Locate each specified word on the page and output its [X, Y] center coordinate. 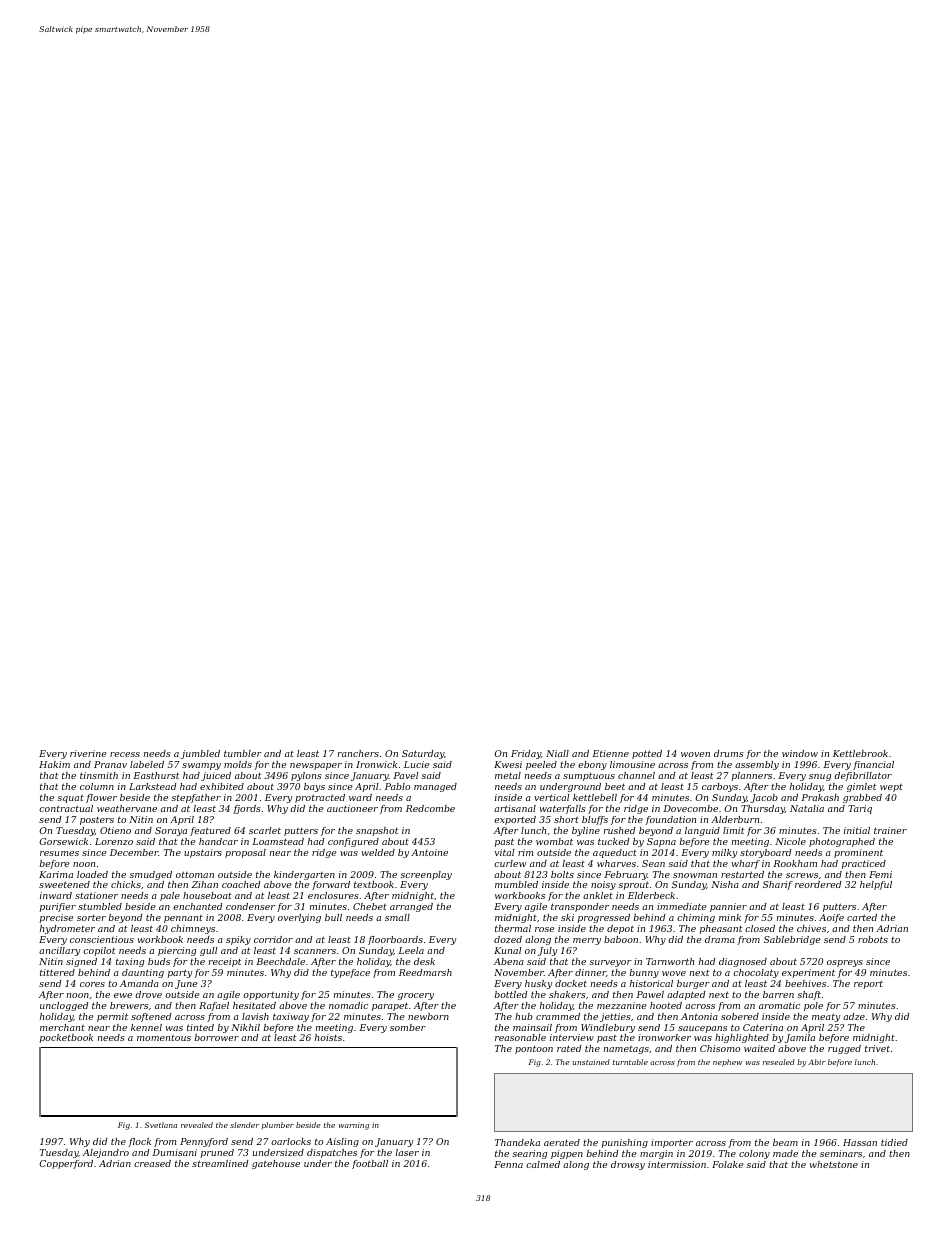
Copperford [66, 1164]
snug [820, 777]
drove [148, 994]
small [397, 917]
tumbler [243, 753]
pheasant [721, 929]
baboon [621, 939]
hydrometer [67, 929]
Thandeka [517, 1142]
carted [862, 917]
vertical [551, 797]
